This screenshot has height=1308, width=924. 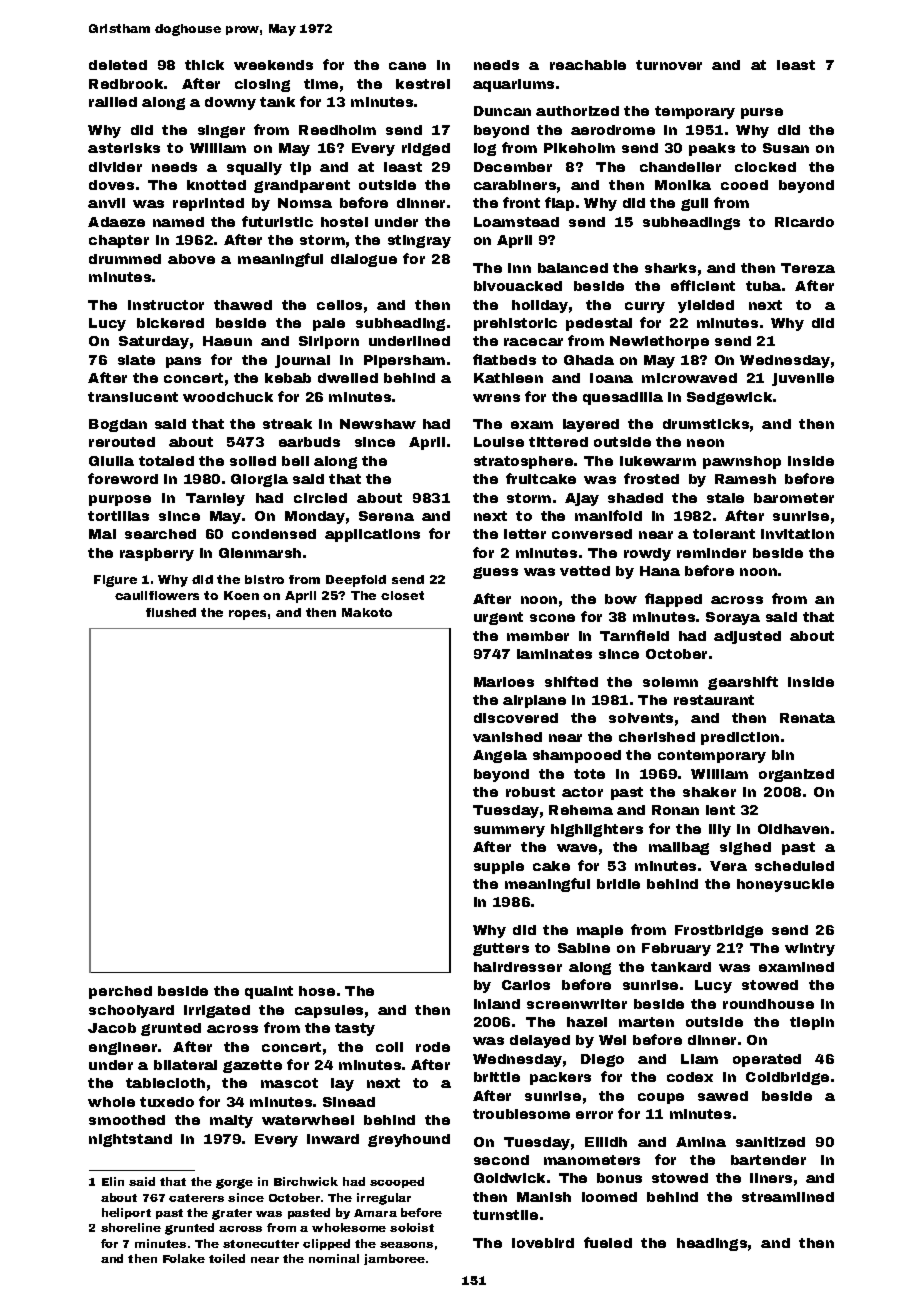 What do you see at coordinates (216, 185) in the screenshot?
I see `knotted` at bounding box center [216, 185].
